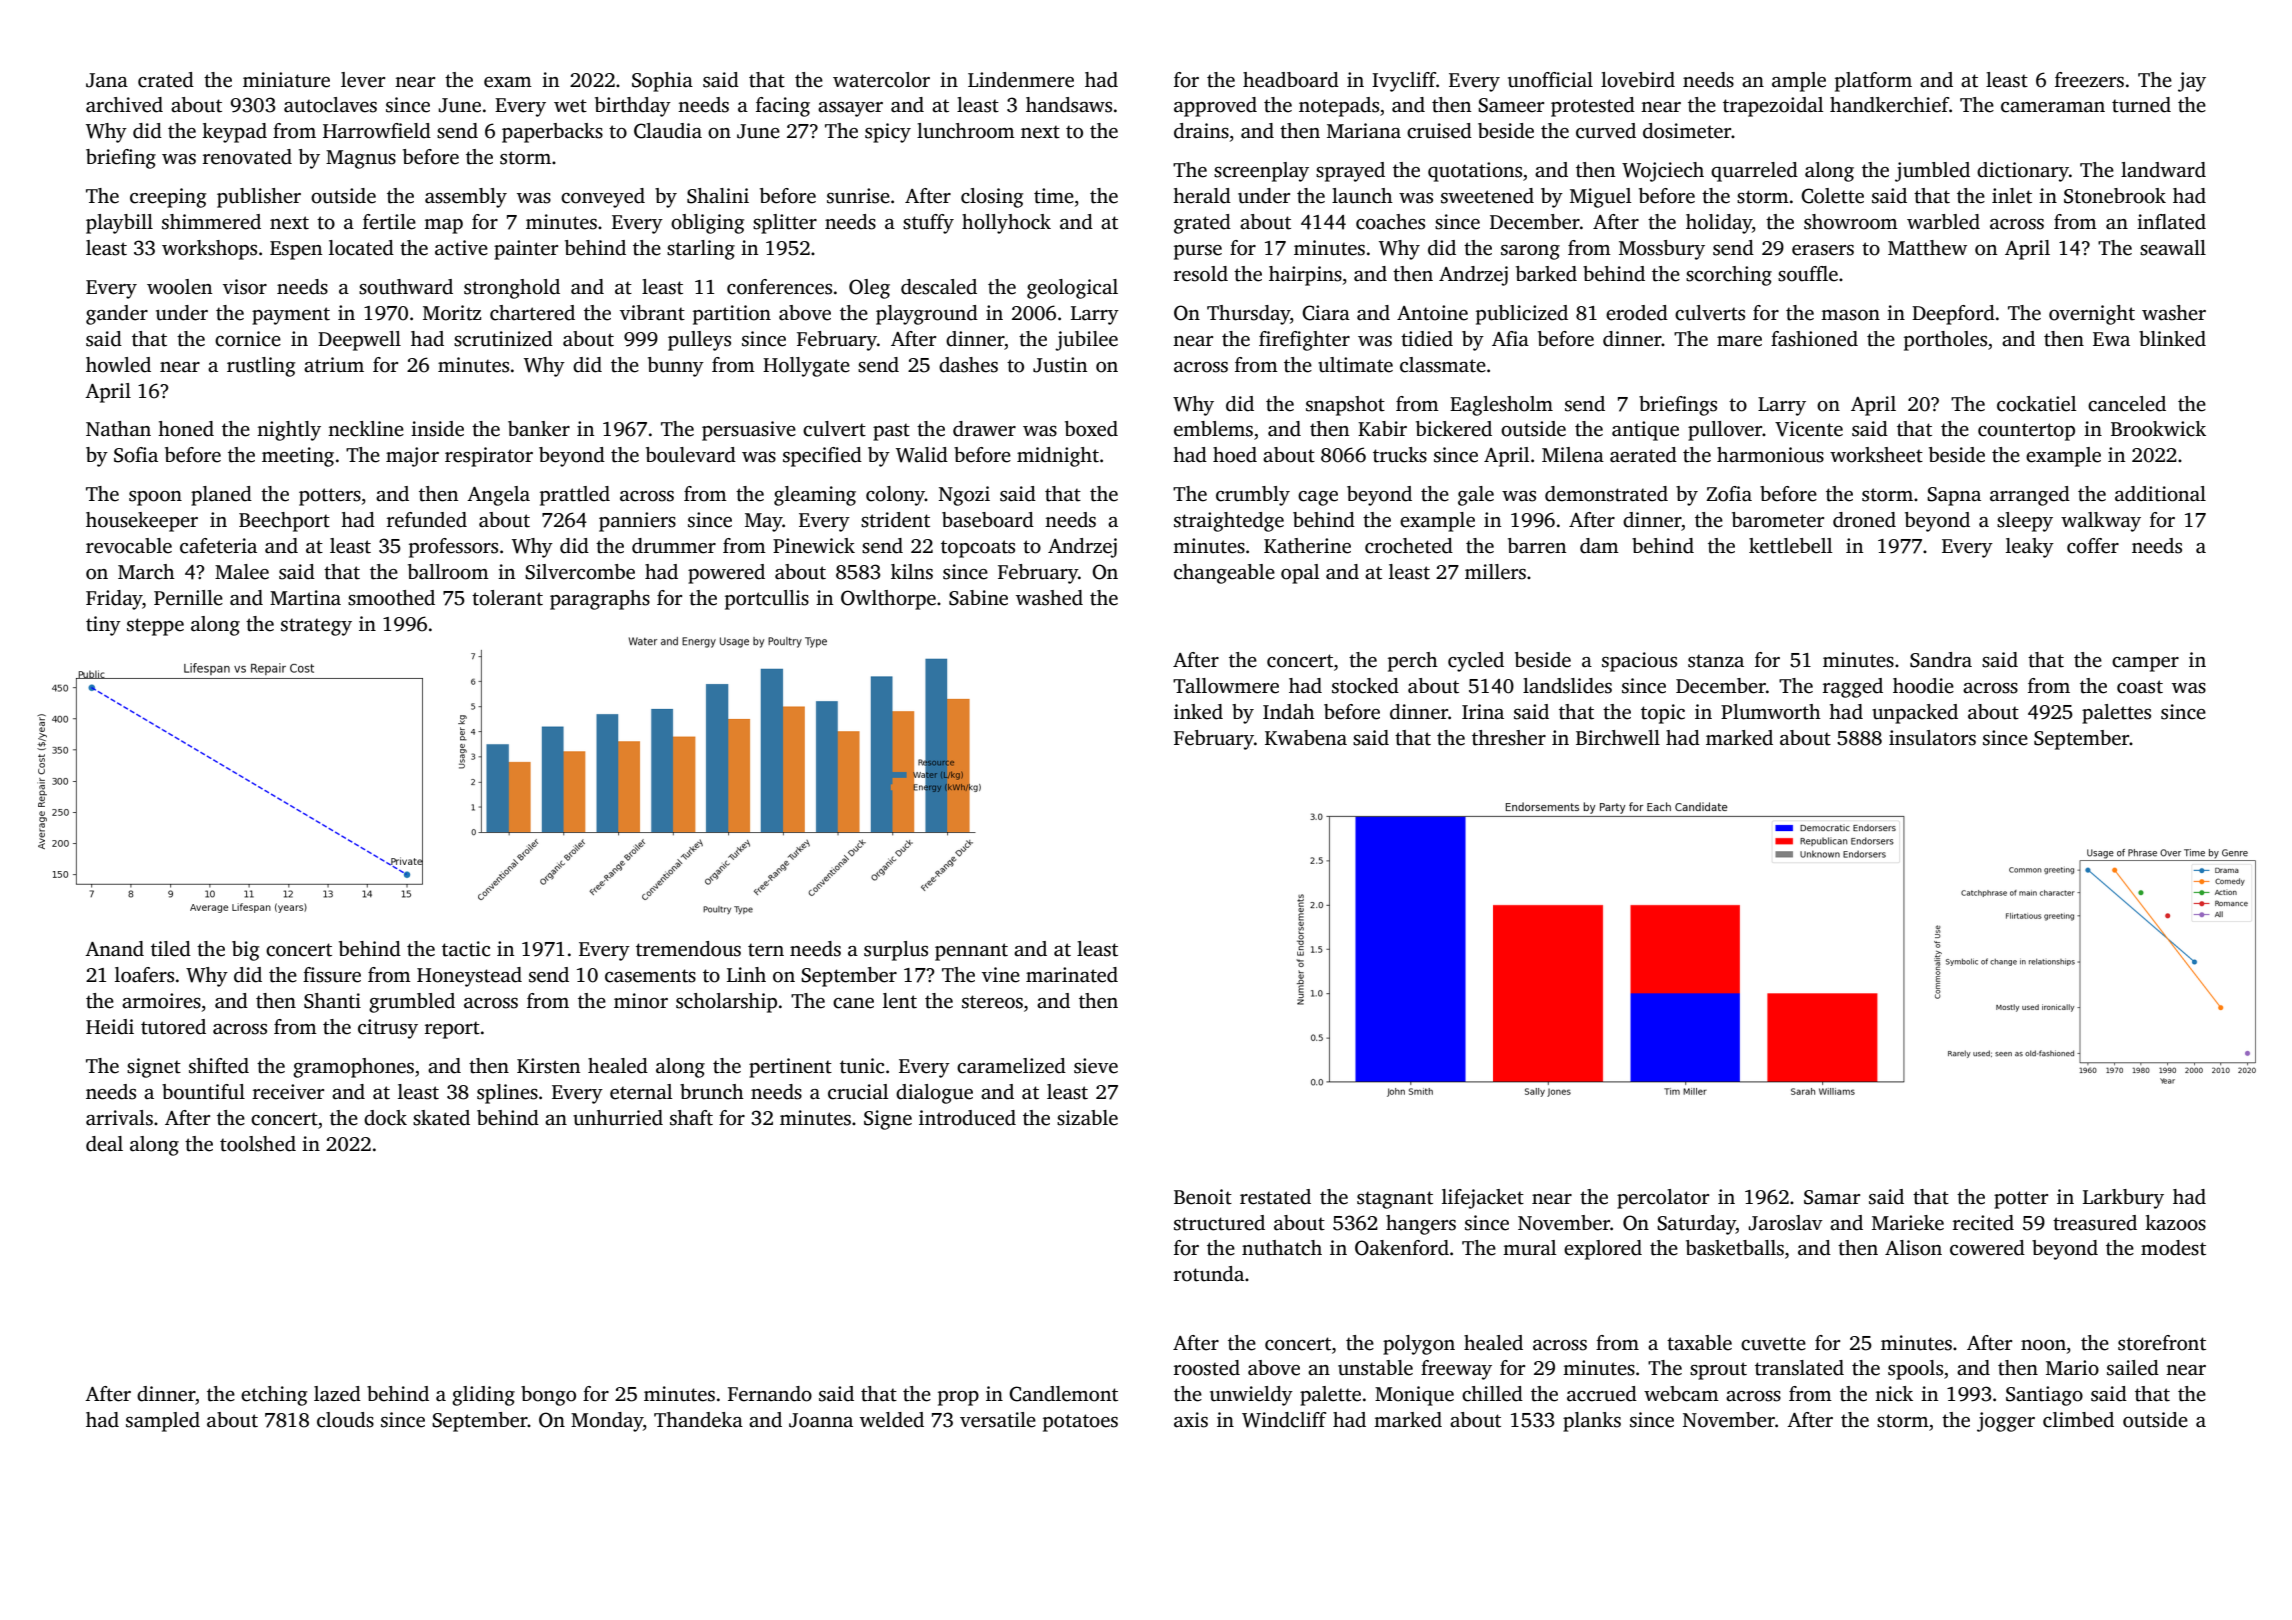  I want to click on strategy, so click(316, 627).
